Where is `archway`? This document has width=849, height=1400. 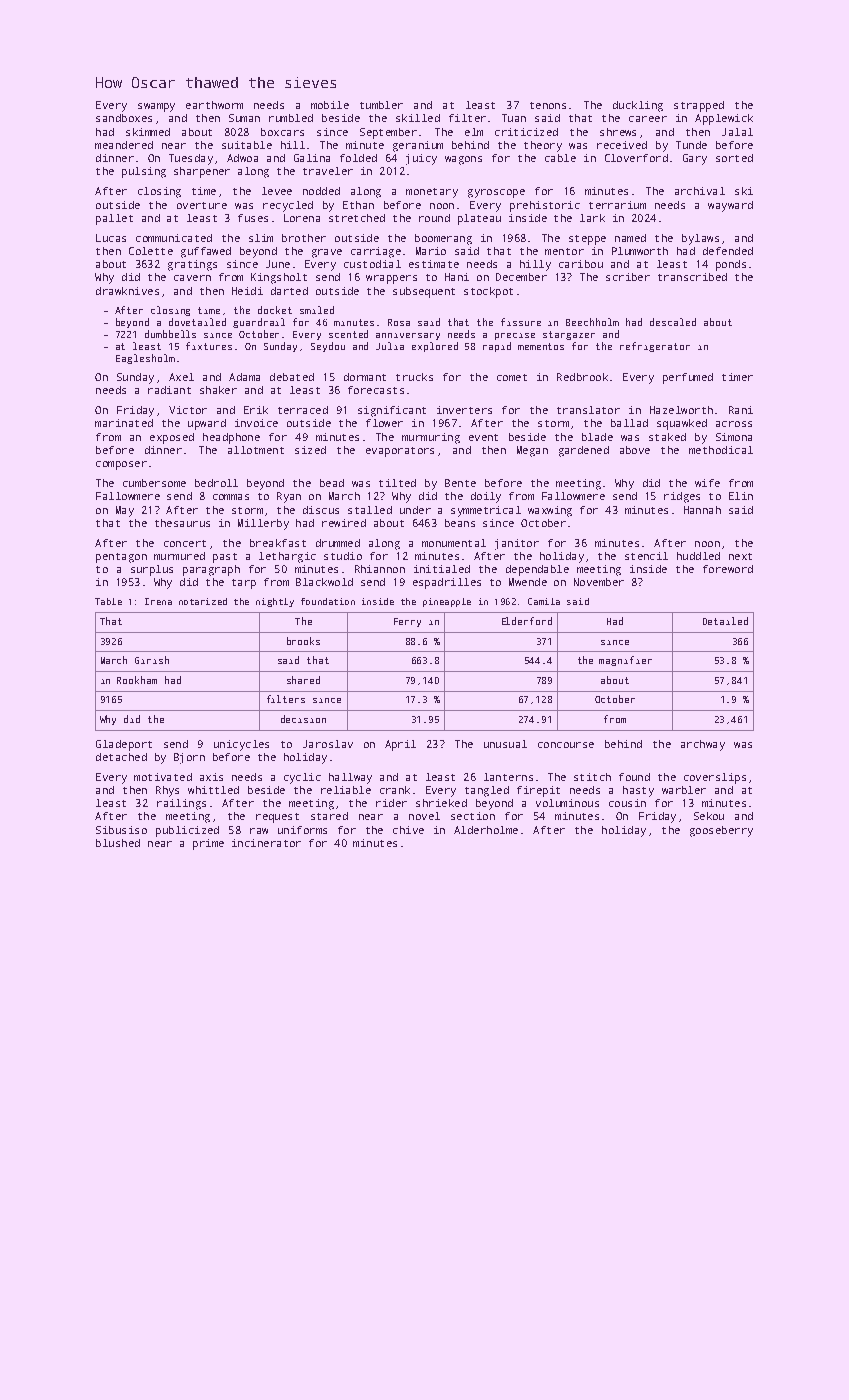
archway is located at coordinates (703, 745).
